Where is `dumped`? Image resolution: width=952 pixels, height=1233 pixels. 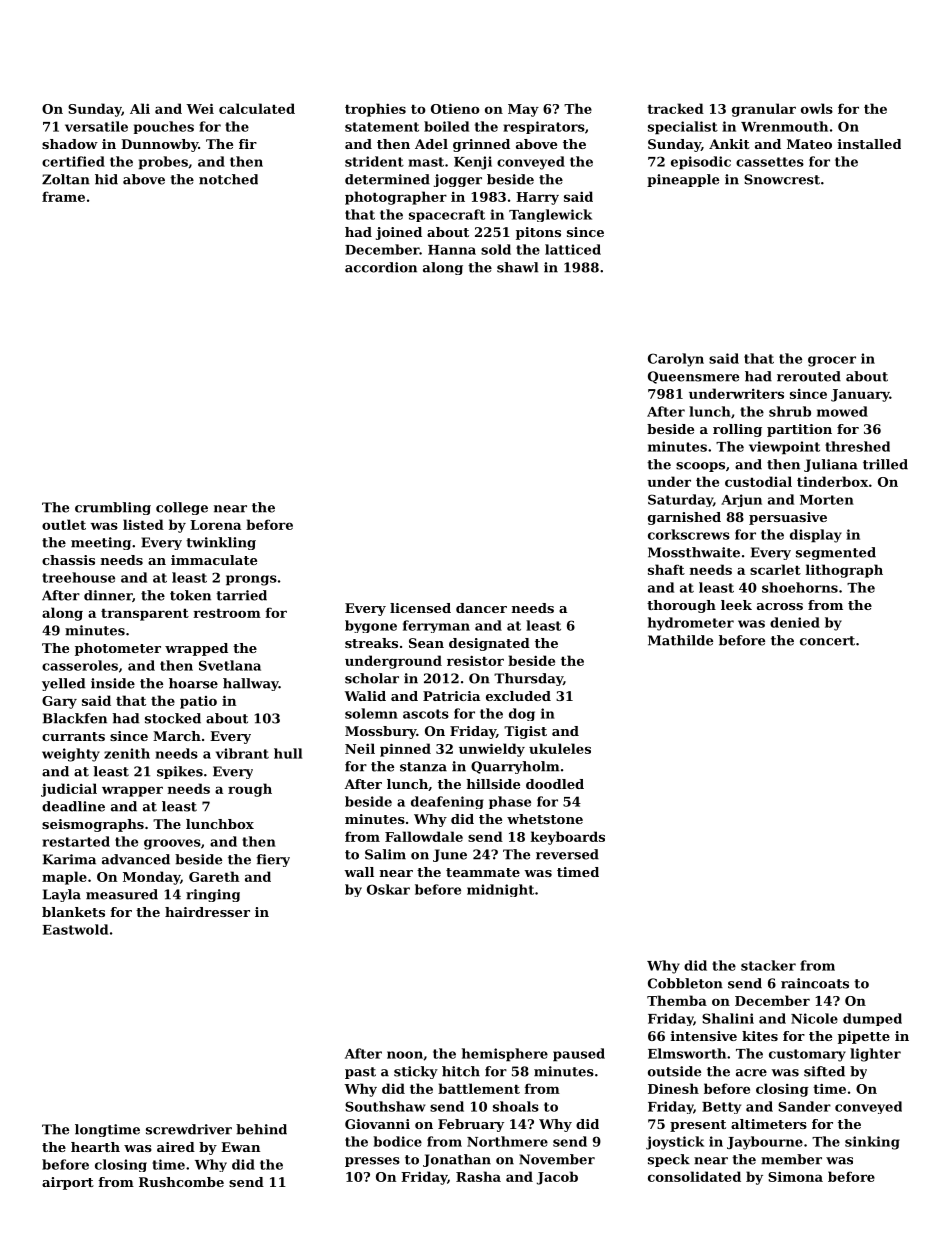 dumped is located at coordinates (872, 1019).
